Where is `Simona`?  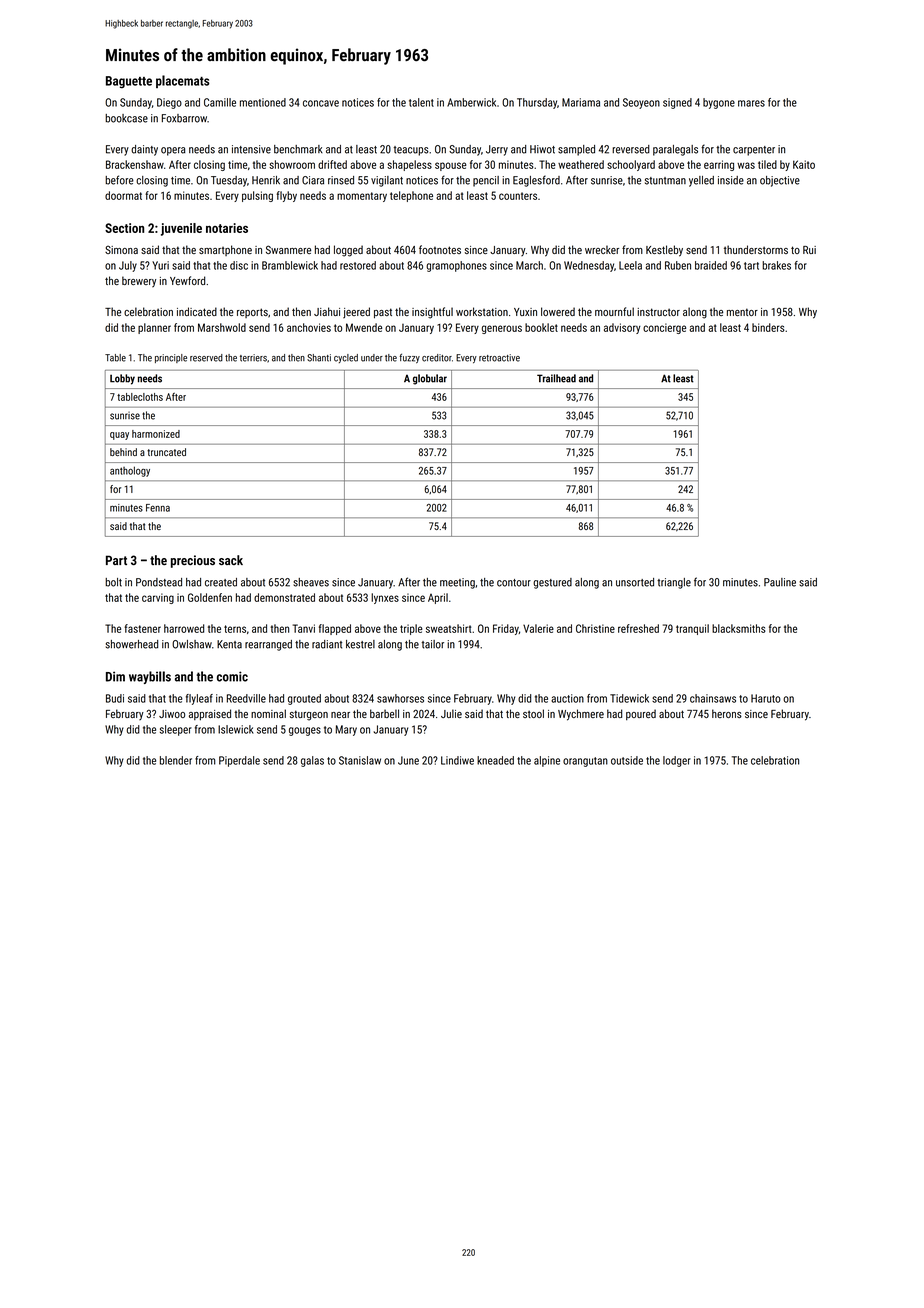
Simona is located at coordinates (121, 249).
